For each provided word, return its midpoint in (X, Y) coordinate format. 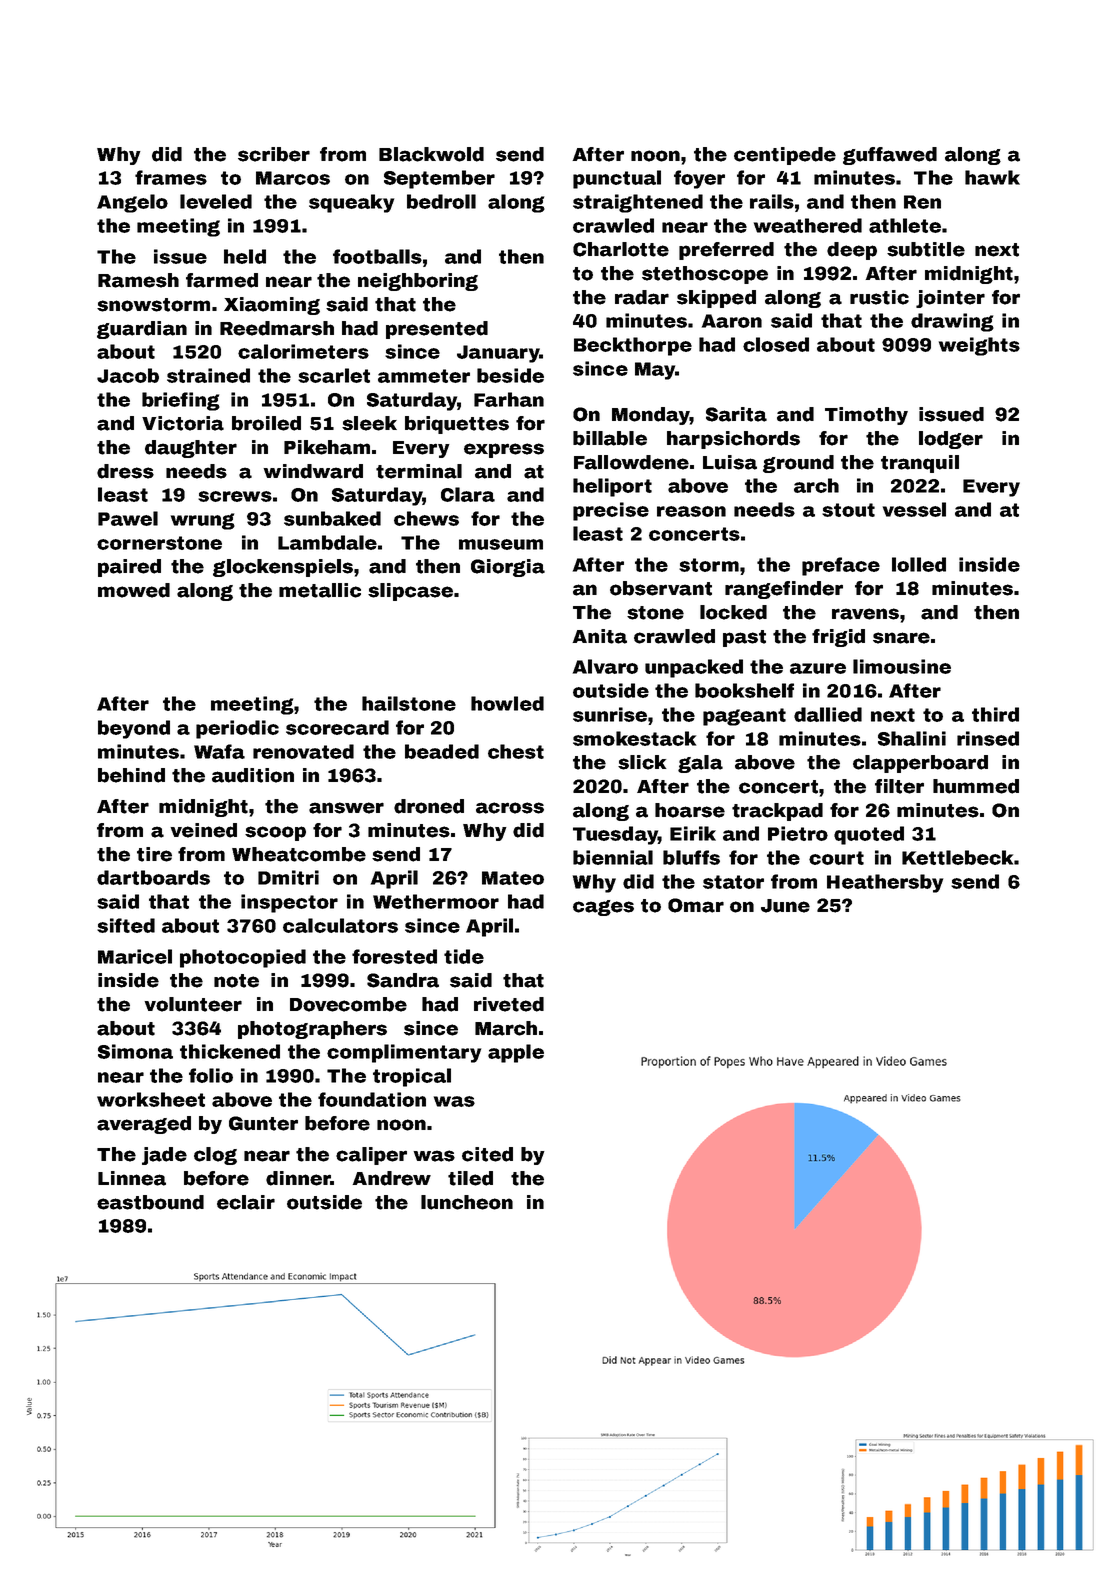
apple (516, 1053)
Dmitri (288, 877)
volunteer (193, 1004)
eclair (246, 1202)
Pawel (128, 518)
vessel (914, 509)
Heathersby (885, 883)
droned (429, 806)
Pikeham (327, 447)
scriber (274, 154)
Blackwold (431, 154)
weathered (808, 225)
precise (611, 511)
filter (899, 786)
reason (691, 511)
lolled (919, 564)
